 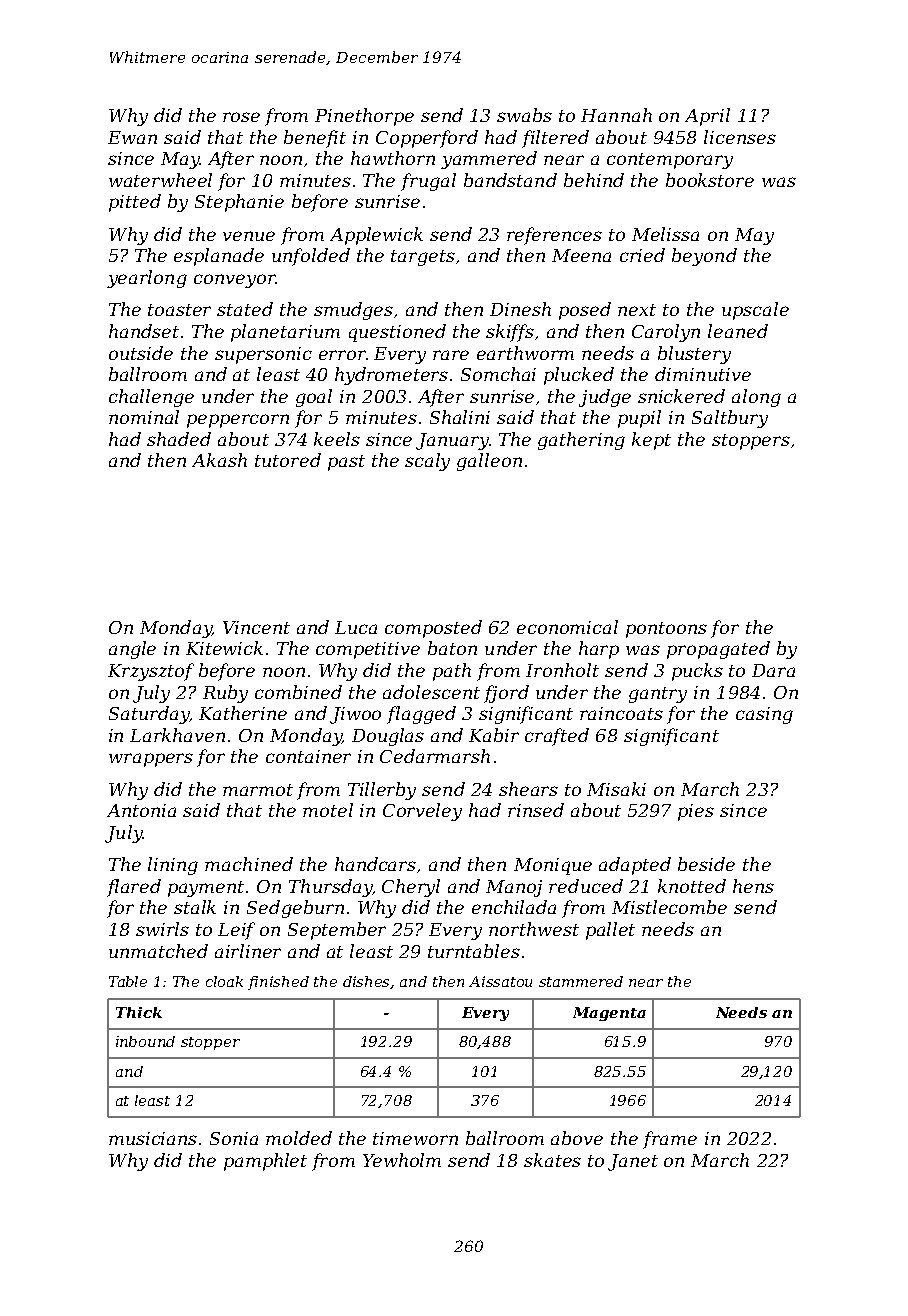 I want to click on Katherine, so click(x=243, y=713).
